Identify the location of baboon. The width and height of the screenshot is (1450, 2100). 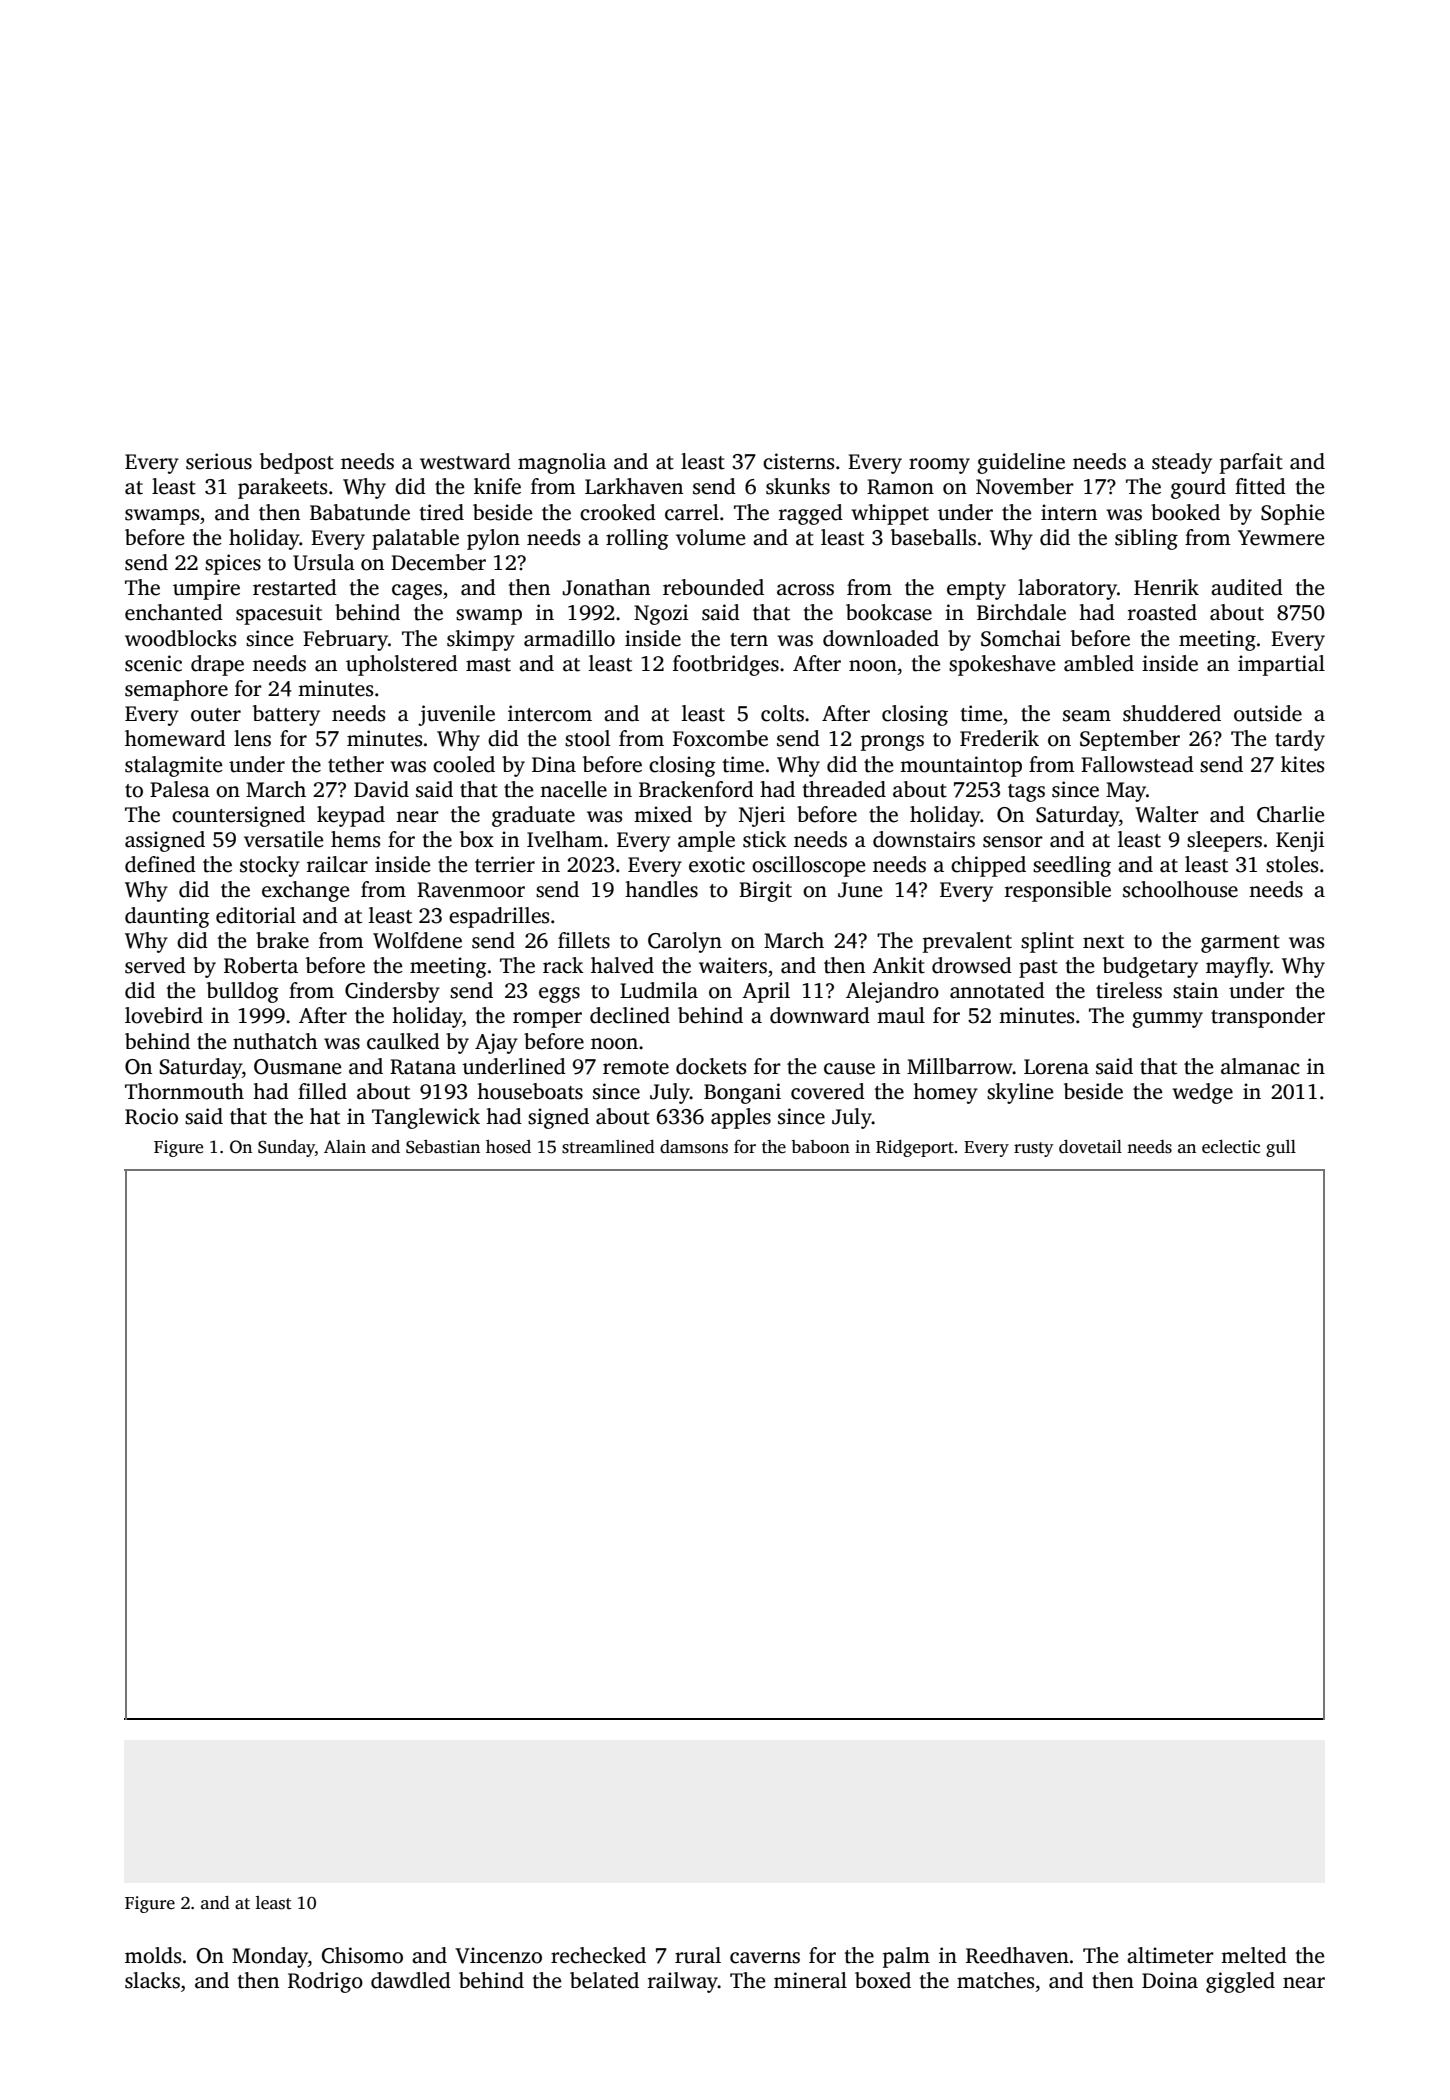
(820, 1147).
